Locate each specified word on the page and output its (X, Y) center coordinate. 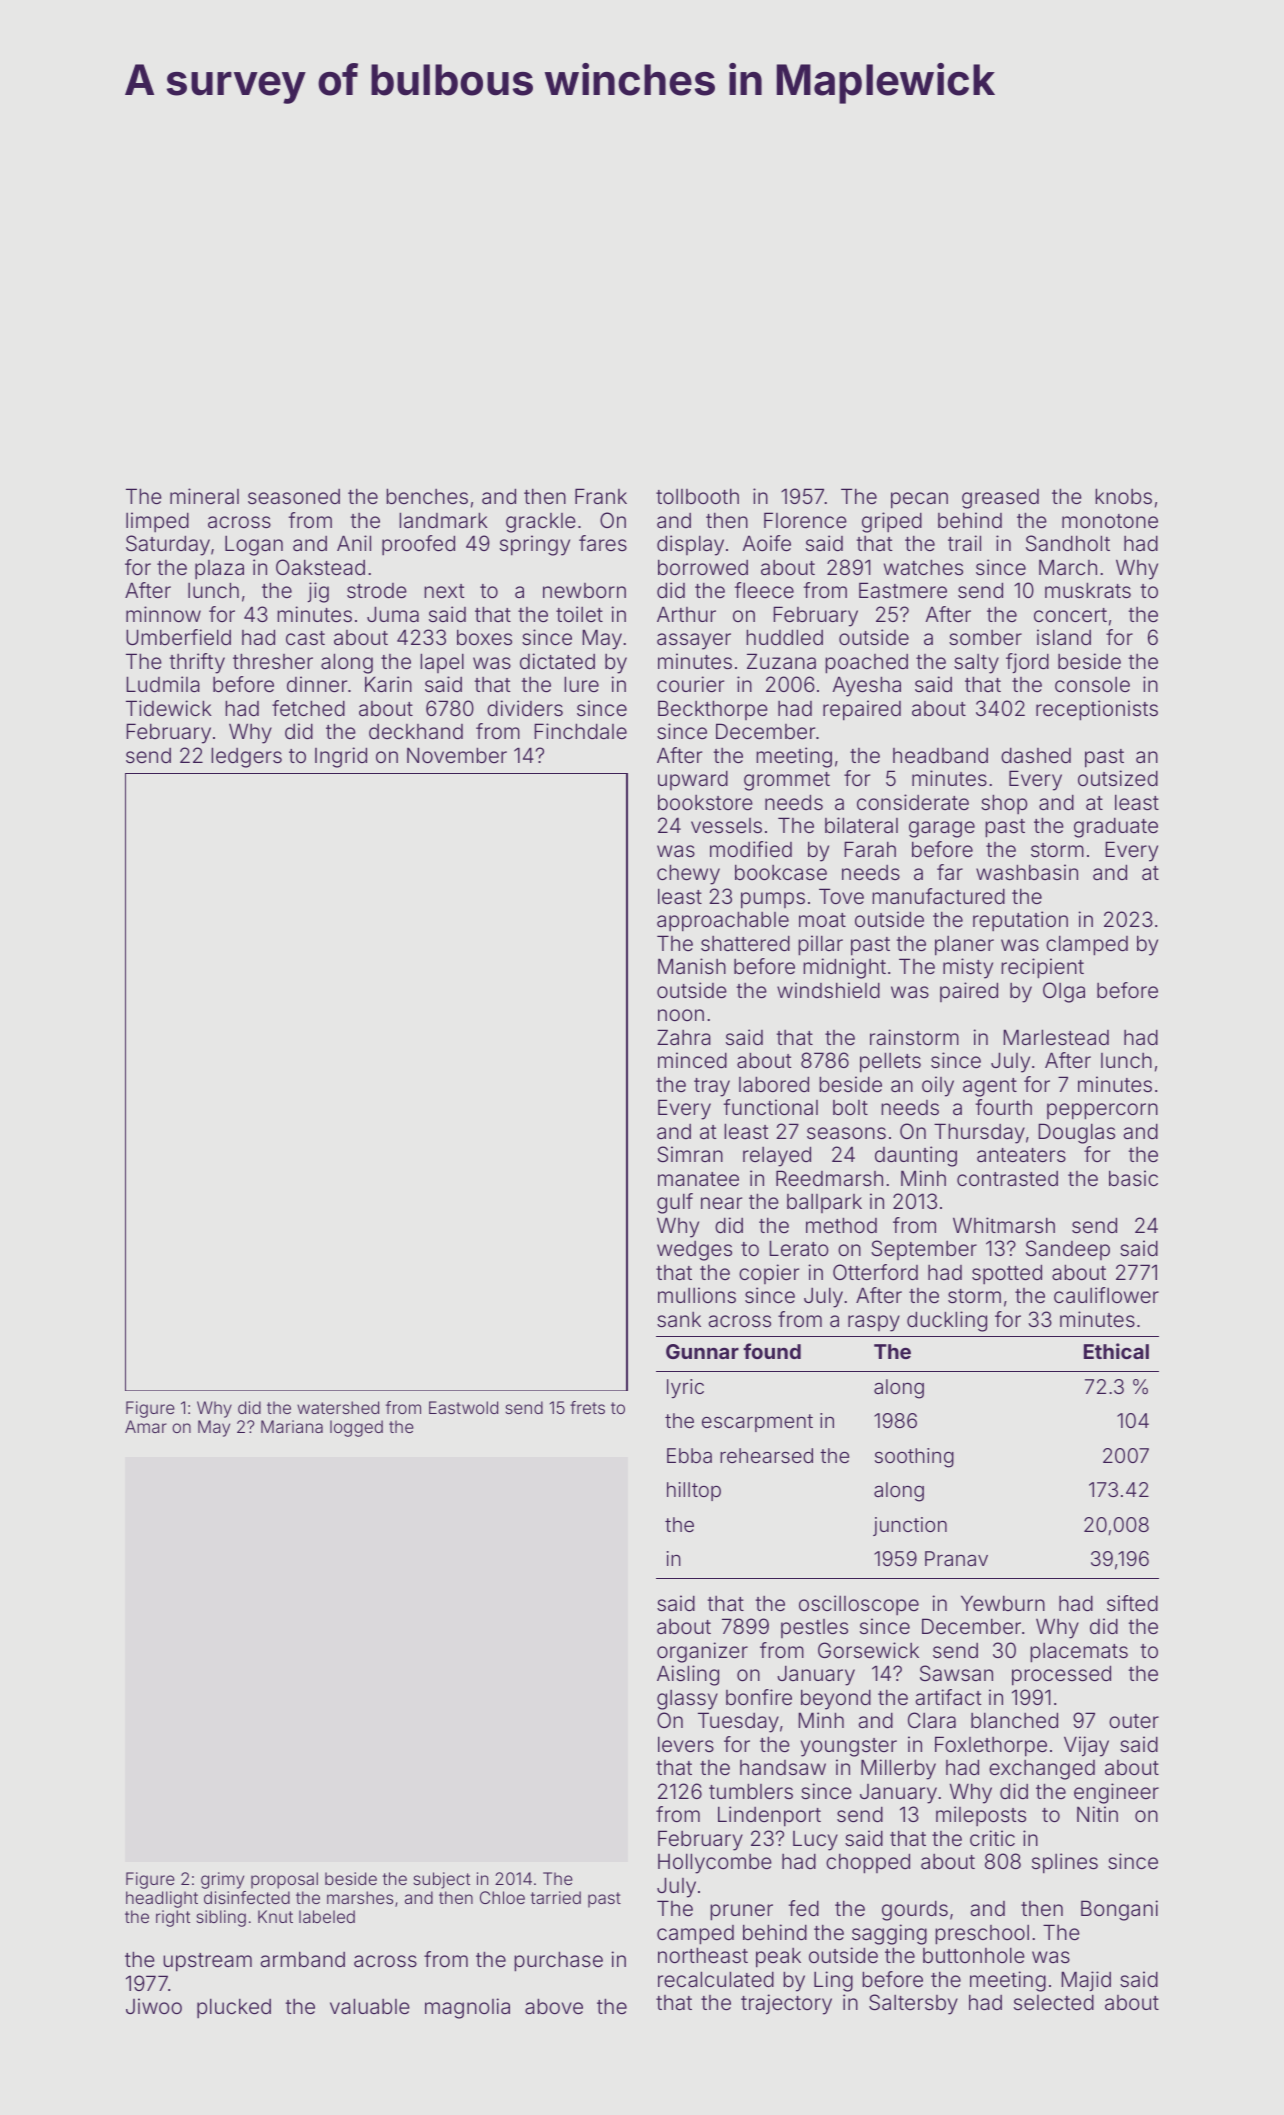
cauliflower (1106, 1295)
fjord (1027, 663)
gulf (675, 1203)
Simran (690, 1154)
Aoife (767, 543)
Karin (388, 684)
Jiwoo (154, 2006)
